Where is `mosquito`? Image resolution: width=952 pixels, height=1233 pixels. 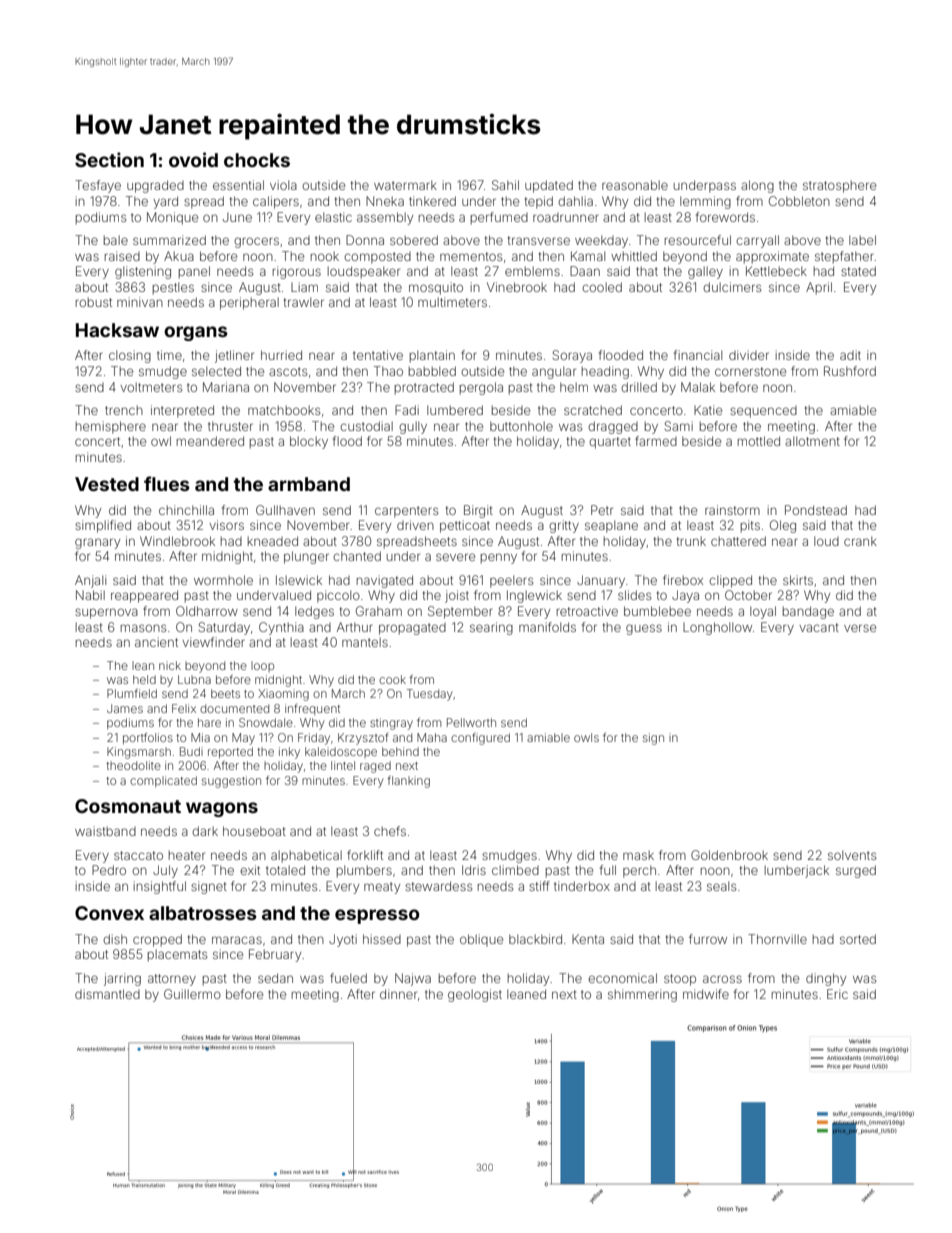 mosquito is located at coordinates (436, 288).
